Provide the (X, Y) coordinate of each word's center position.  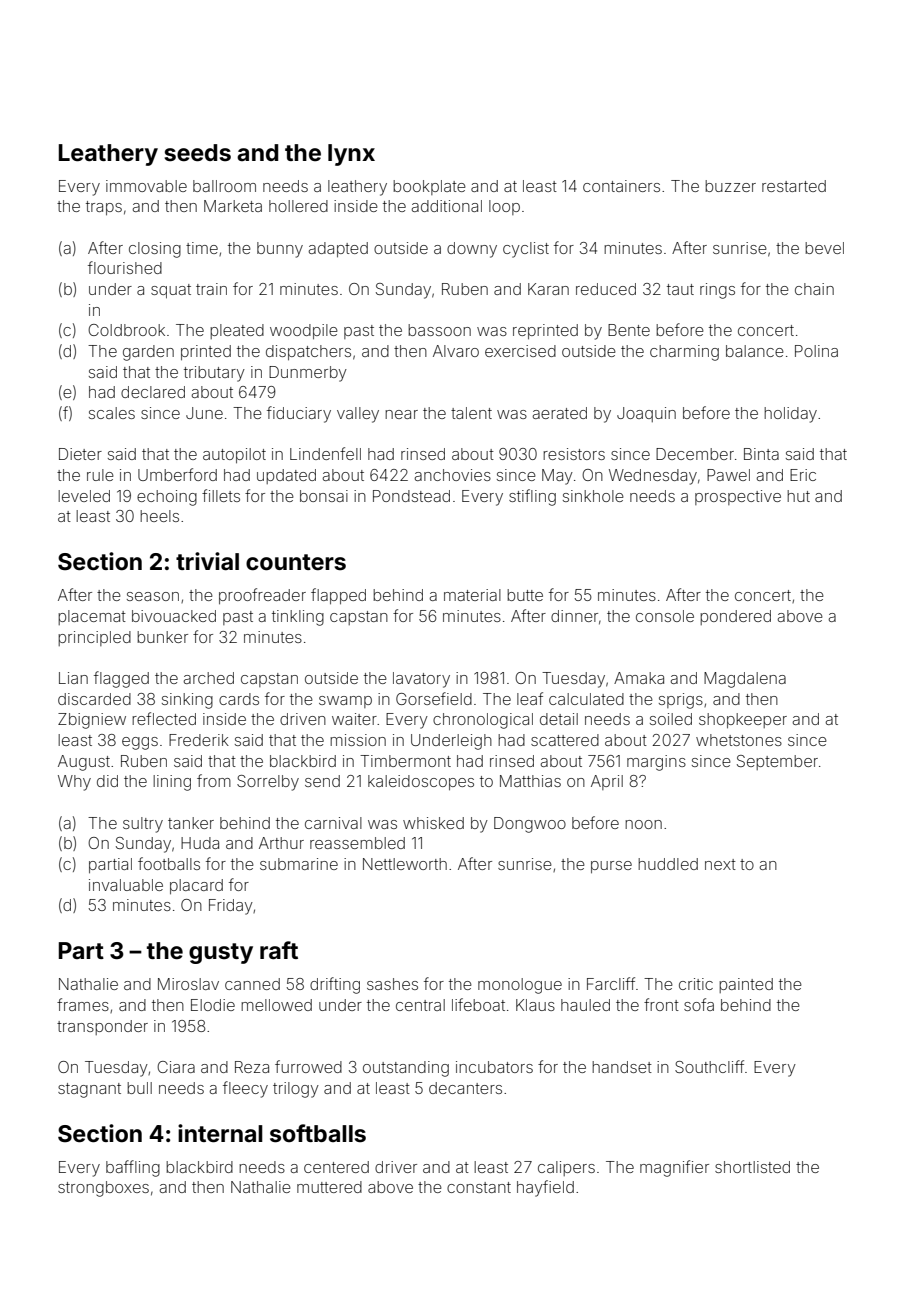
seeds (197, 153)
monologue (520, 986)
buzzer (730, 186)
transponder (102, 1027)
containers (621, 186)
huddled (668, 864)
